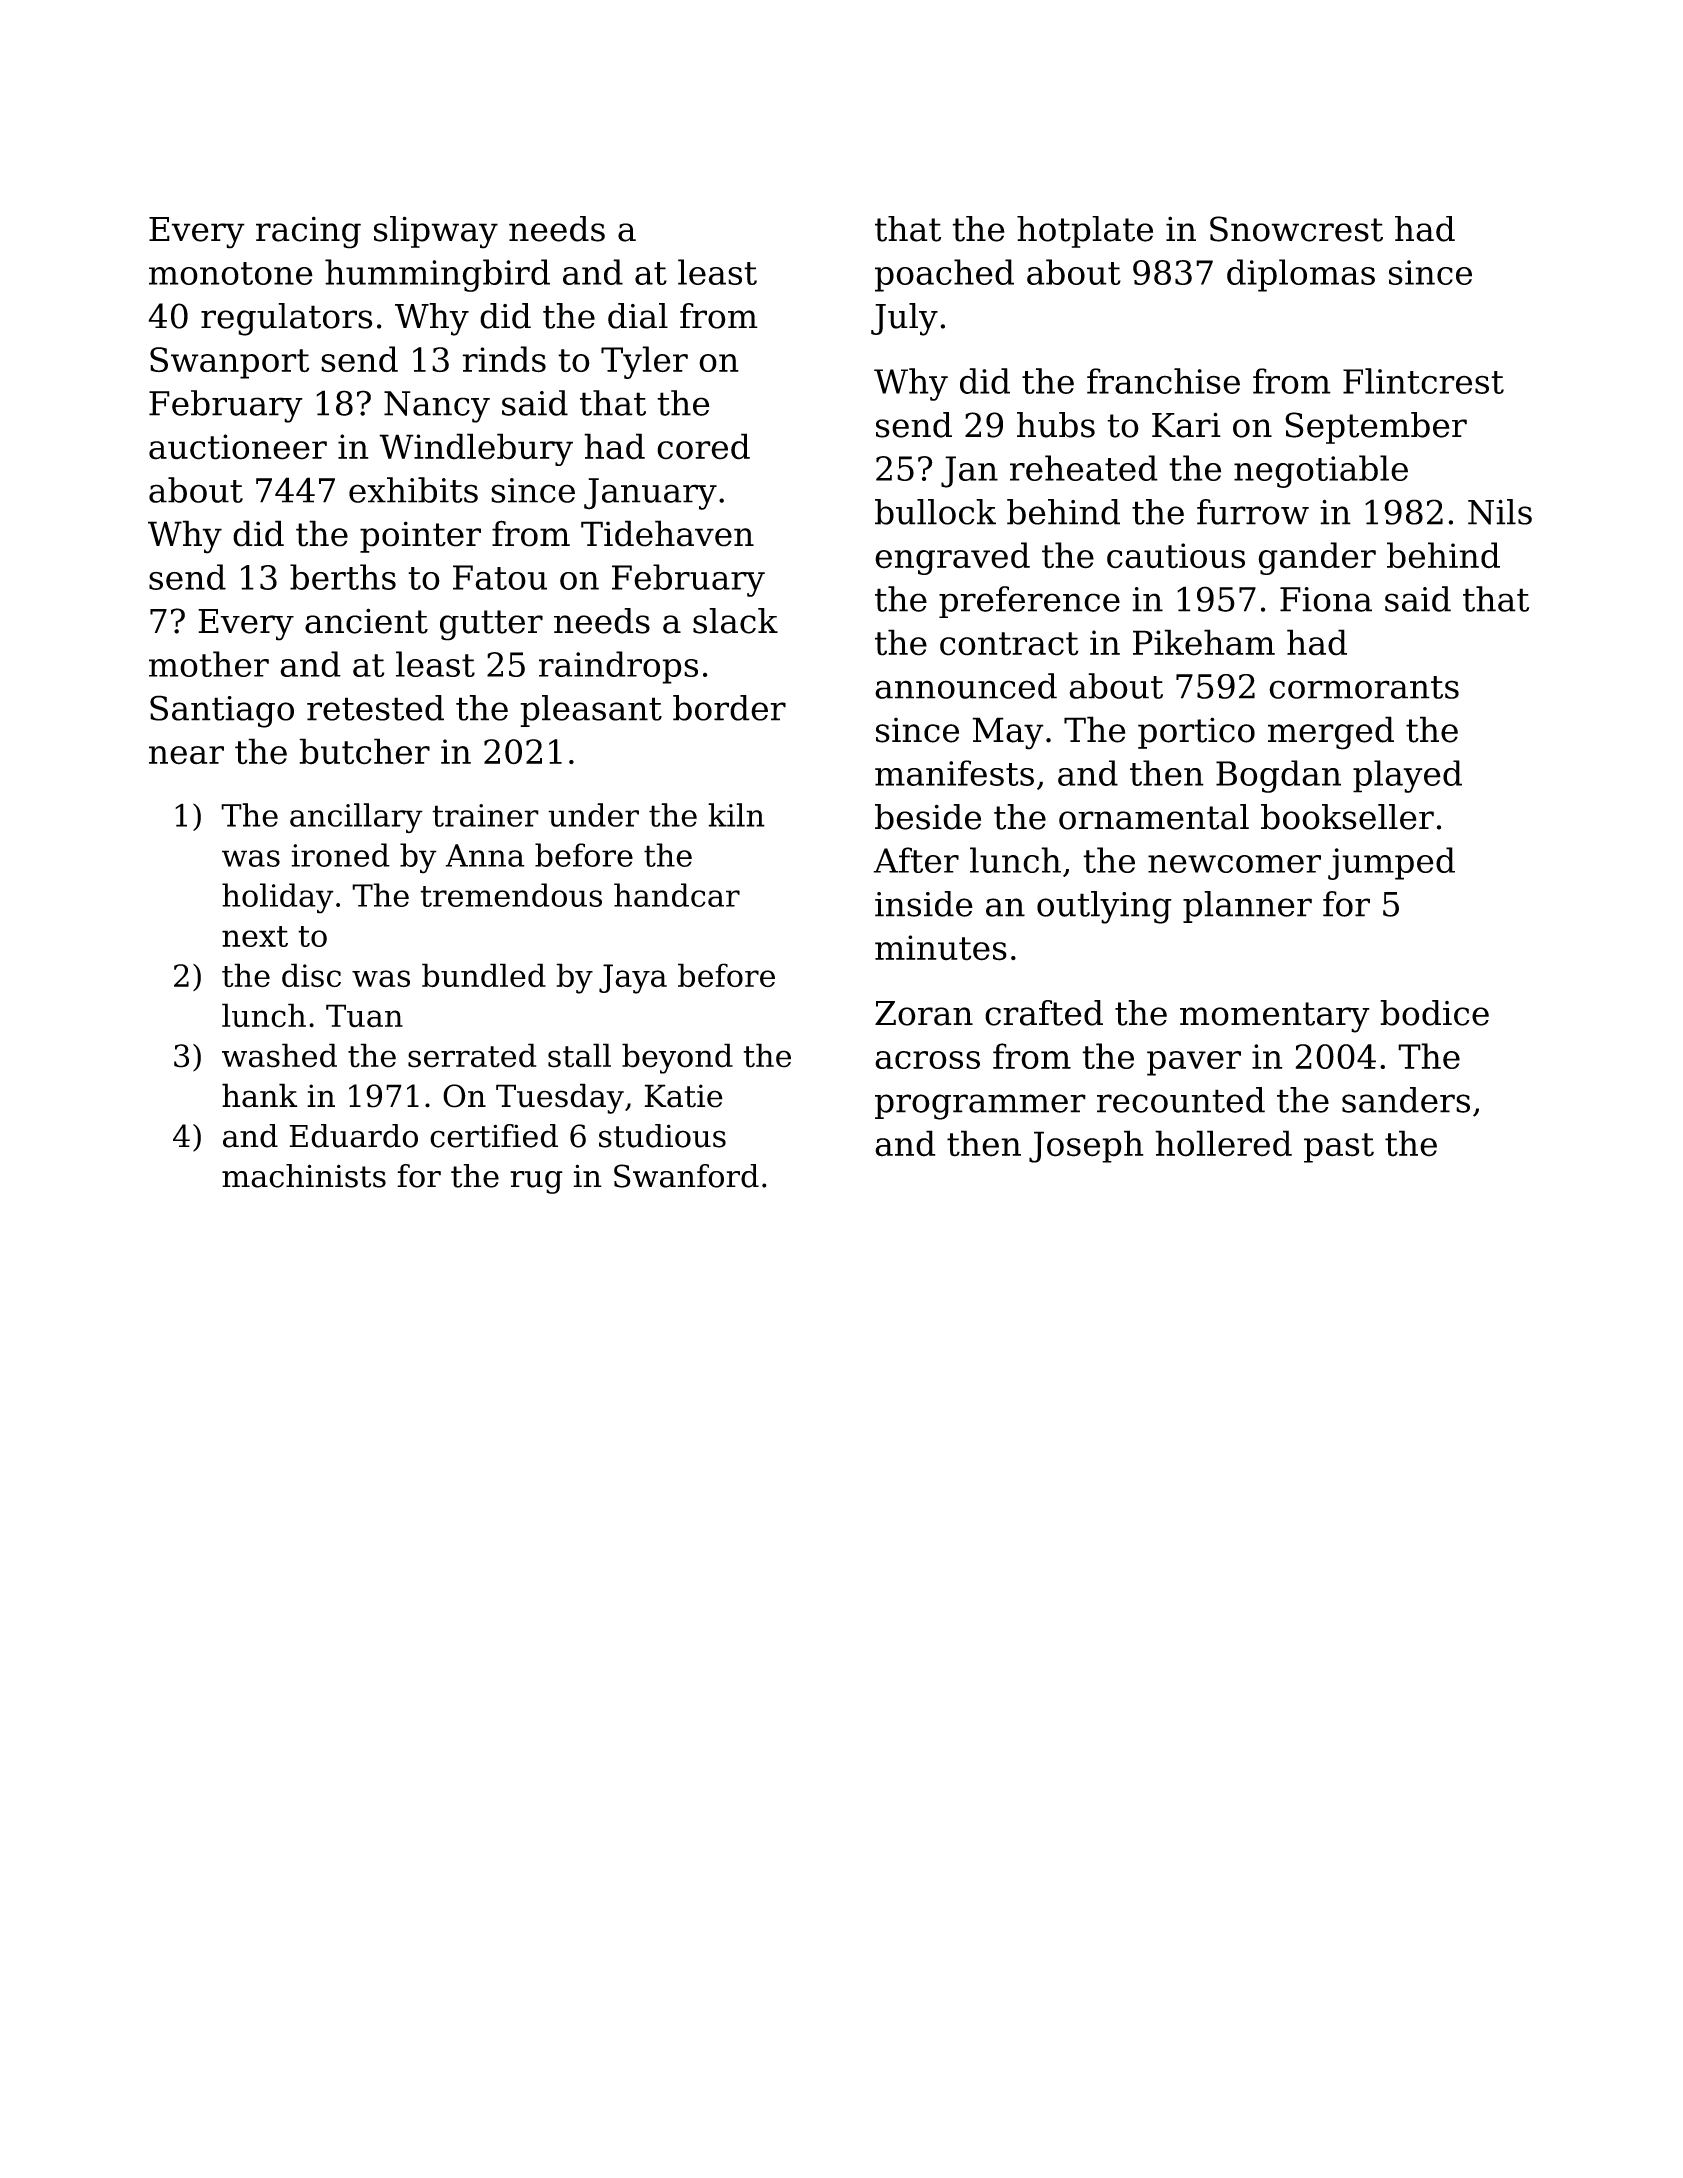  What do you see at coordinates (229, 363) in the screenshot?
I see `Swanport` at bounding box center [229, 363].
